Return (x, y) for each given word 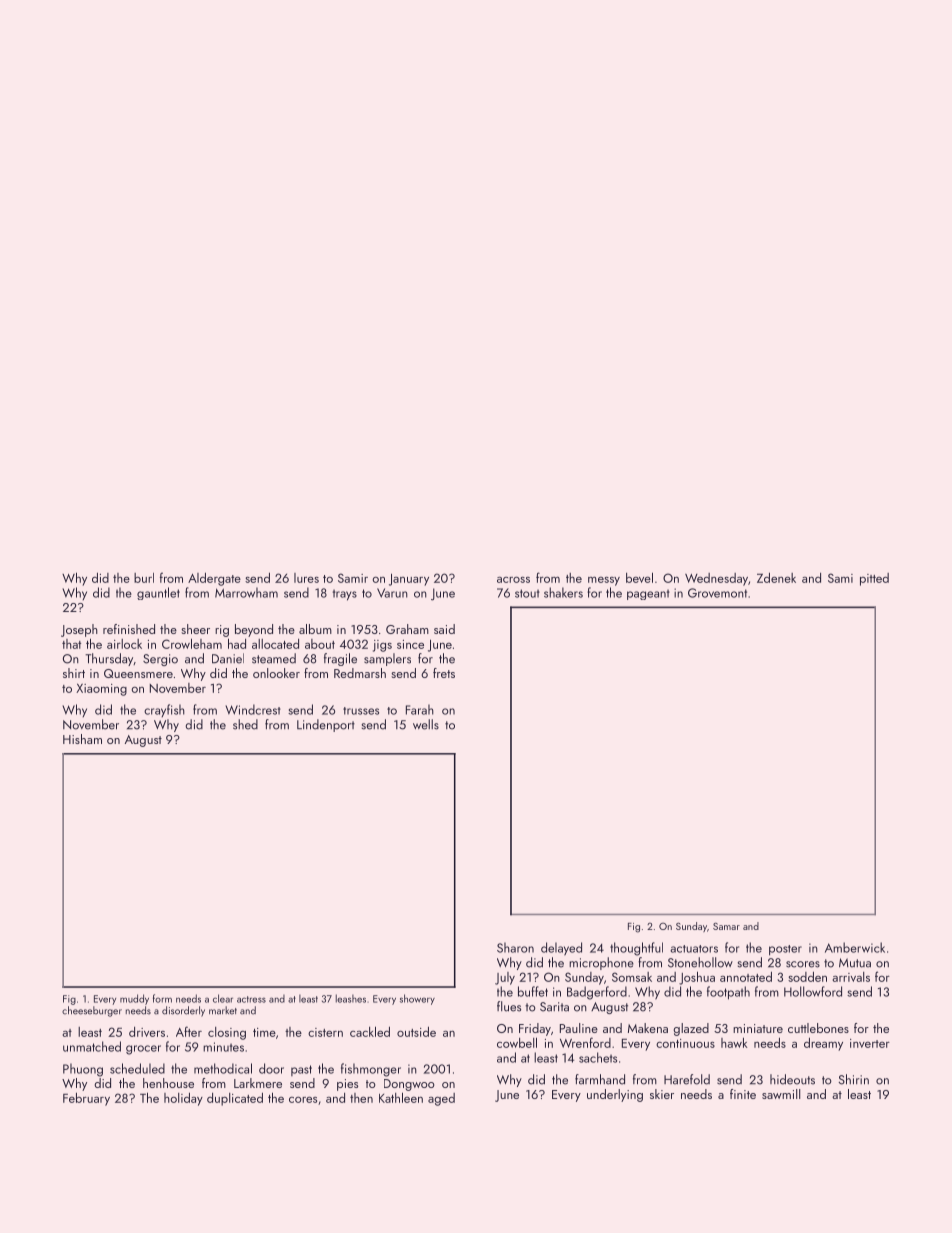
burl (144, 578)
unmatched (92, 1046)
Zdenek (776, 578)
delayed (561, 949)
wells (426, 724)
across (513, 579)
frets (444, 673)
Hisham (82, 739)
